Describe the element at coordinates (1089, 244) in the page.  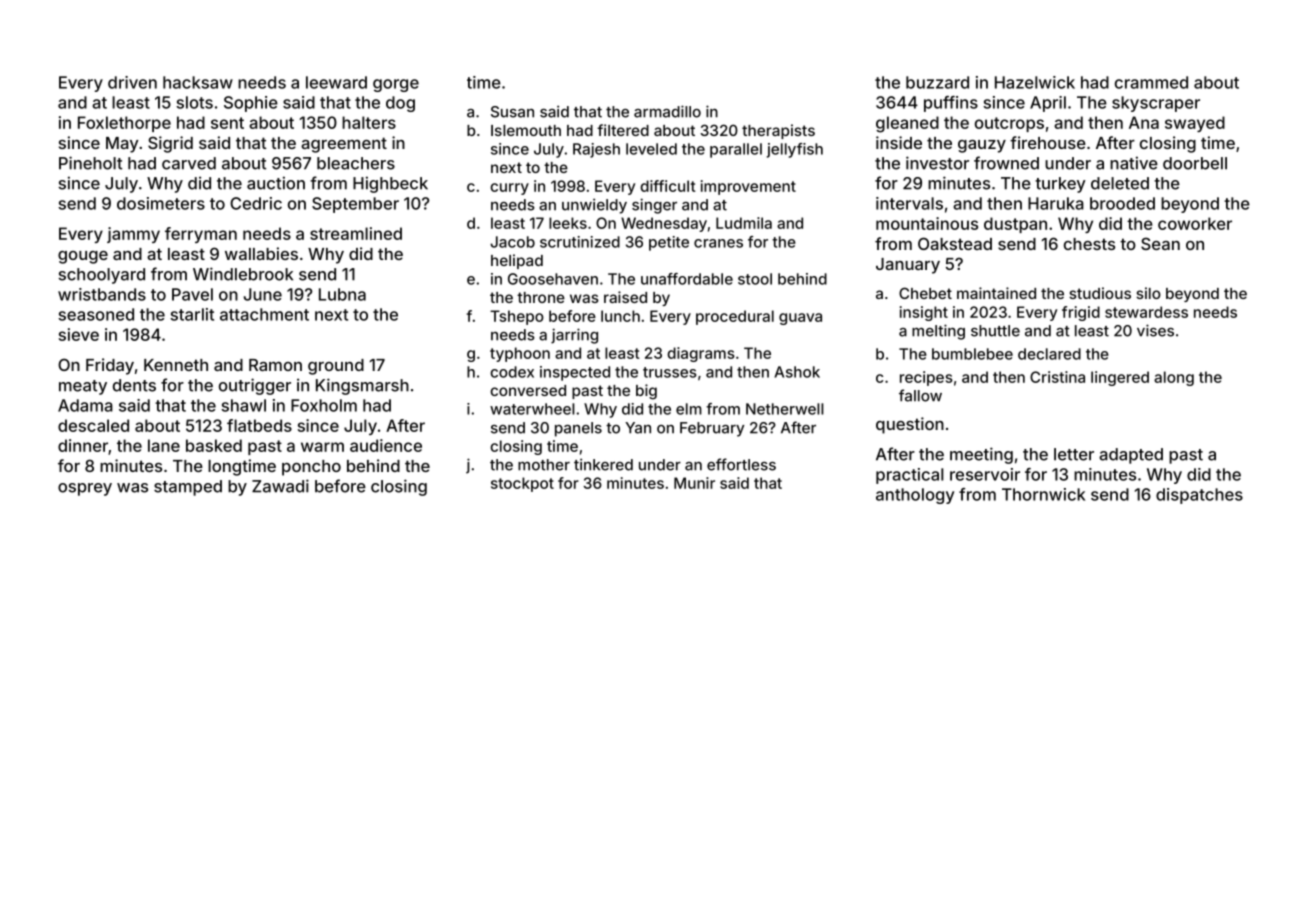
I see `chests` at that location.
